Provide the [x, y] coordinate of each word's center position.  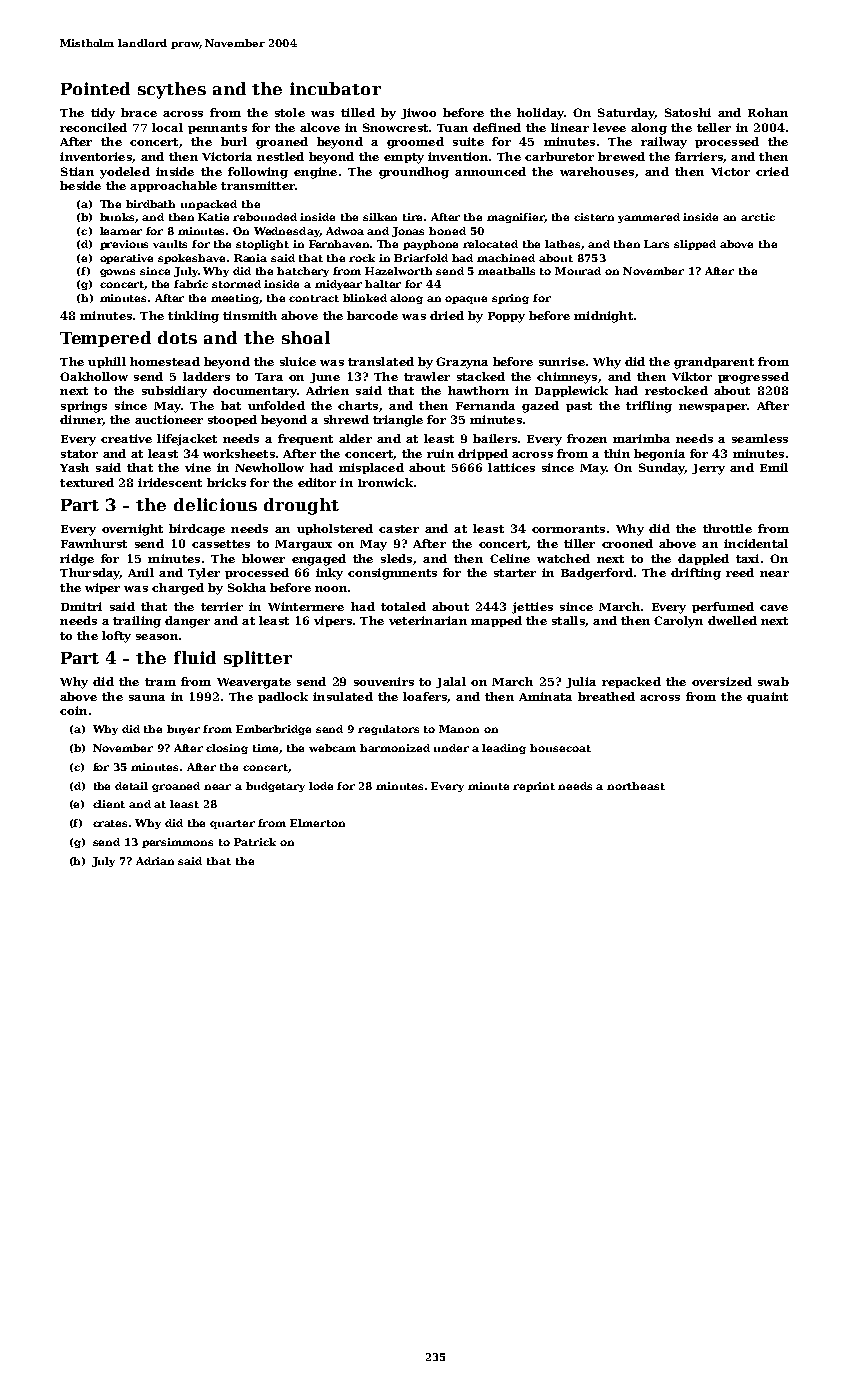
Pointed [95, 88]
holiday [540, 114]
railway [664, 143]
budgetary [275, 787]
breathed [606, 696]
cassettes [221, 544]
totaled [403, 606]
